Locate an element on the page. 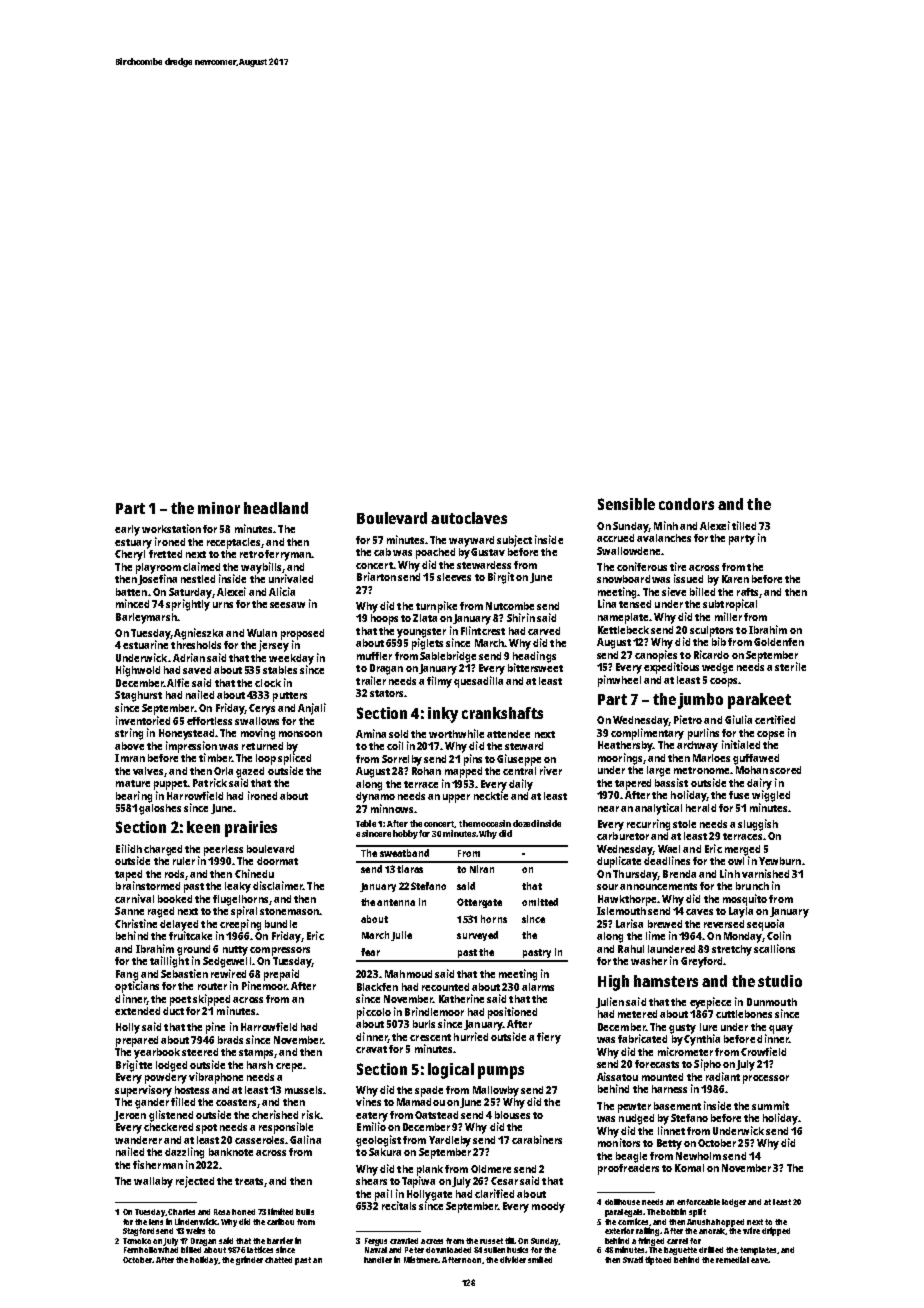 Image resolution: width=924 pixels, height=1308 pixels. hurried is located at coordinates (471, 1036).
